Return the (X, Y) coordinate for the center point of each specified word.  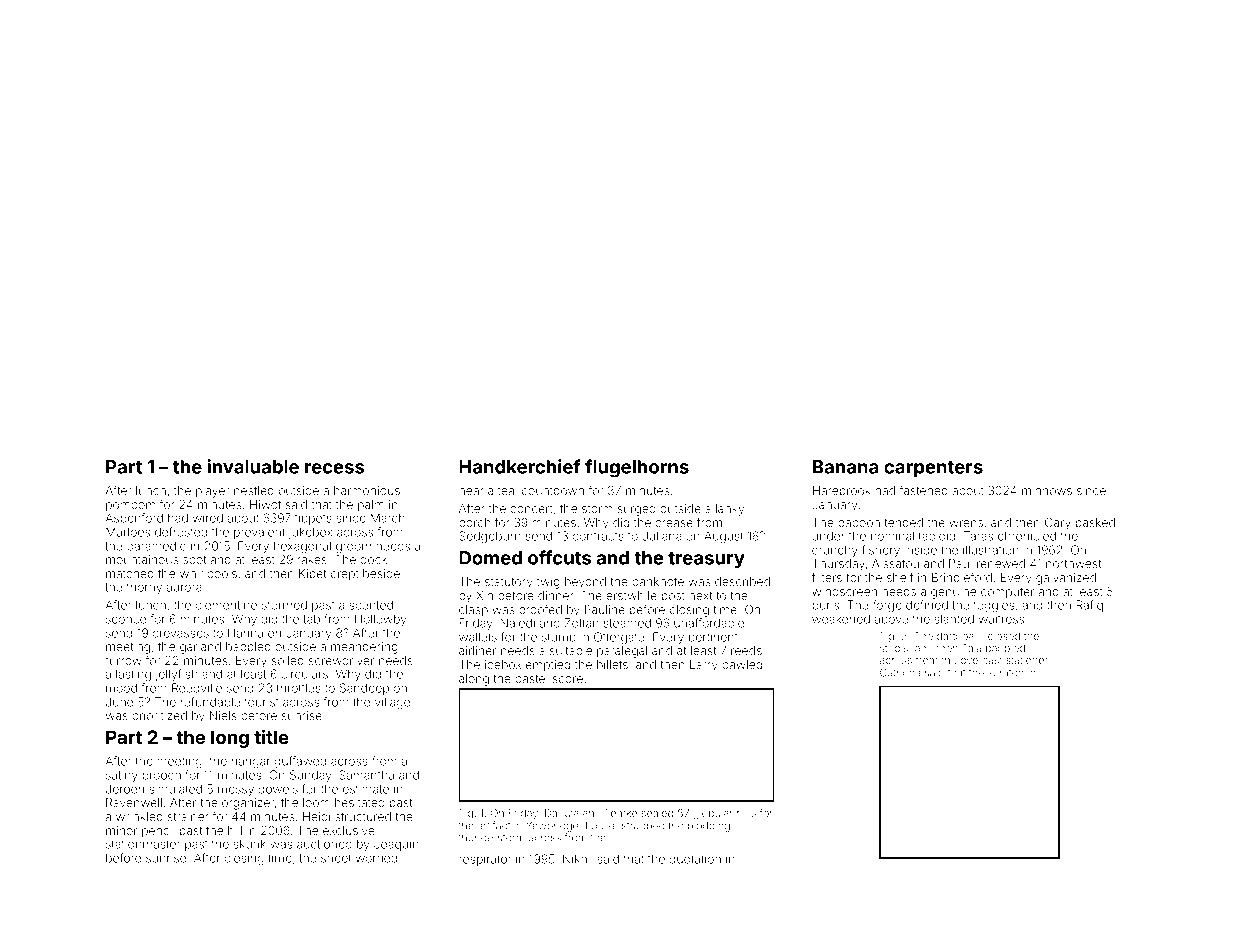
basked (1095, 522)
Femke (621, 813)
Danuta (562, 813)
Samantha (366, 775)
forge (887, 606)
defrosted (181, 532)
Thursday (838, 565)
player (213, 492)
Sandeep (364, 689)
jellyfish (176, 675)
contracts (598, 536)
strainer (188, 816)
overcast (981, 660)
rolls (746, 813)
